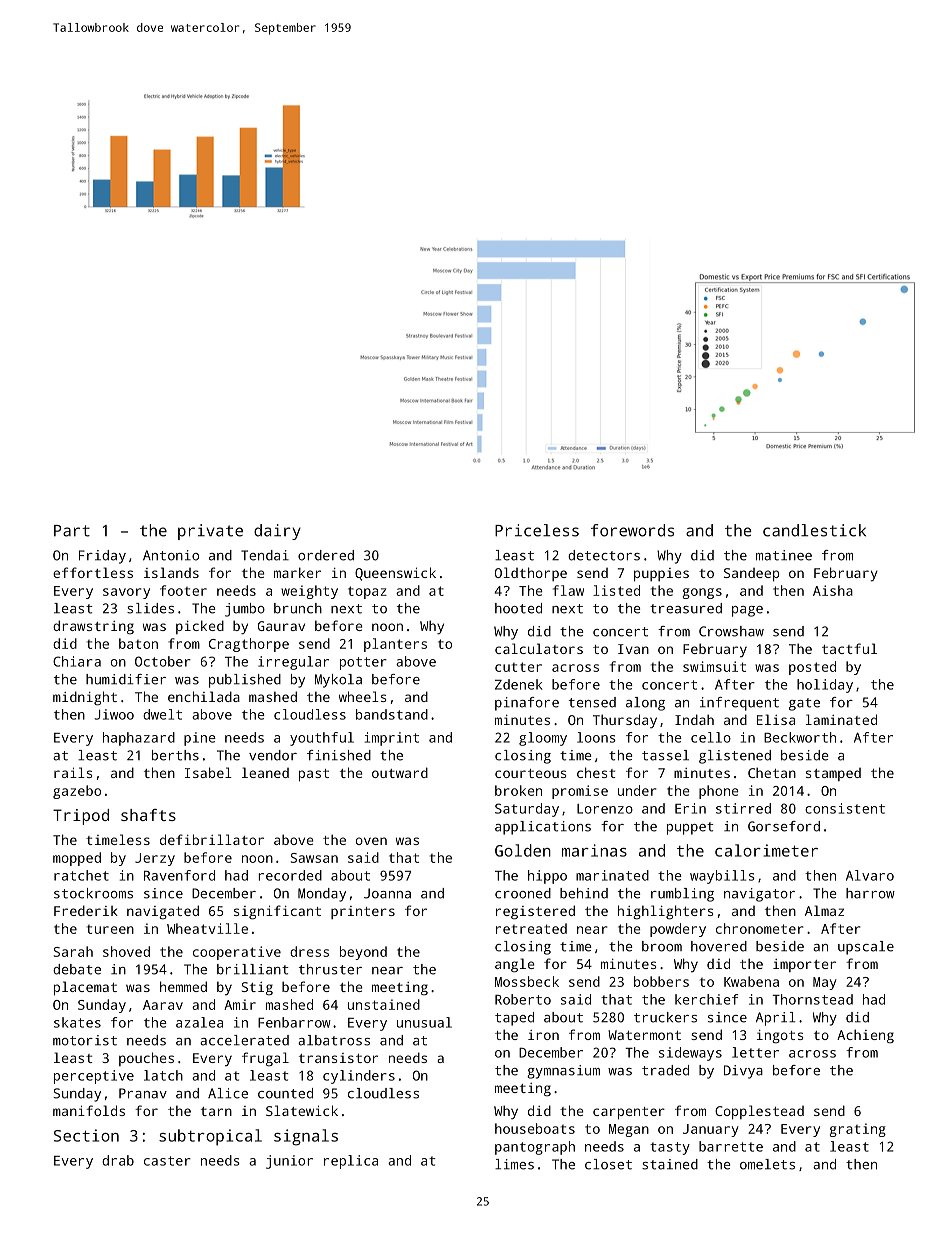 Image resolution: width=952 pixels, height=1233 pixels. What do you see at coordinates (690, 1054) in the document?
I see `sideways` at bounding box center [690, 1054].
